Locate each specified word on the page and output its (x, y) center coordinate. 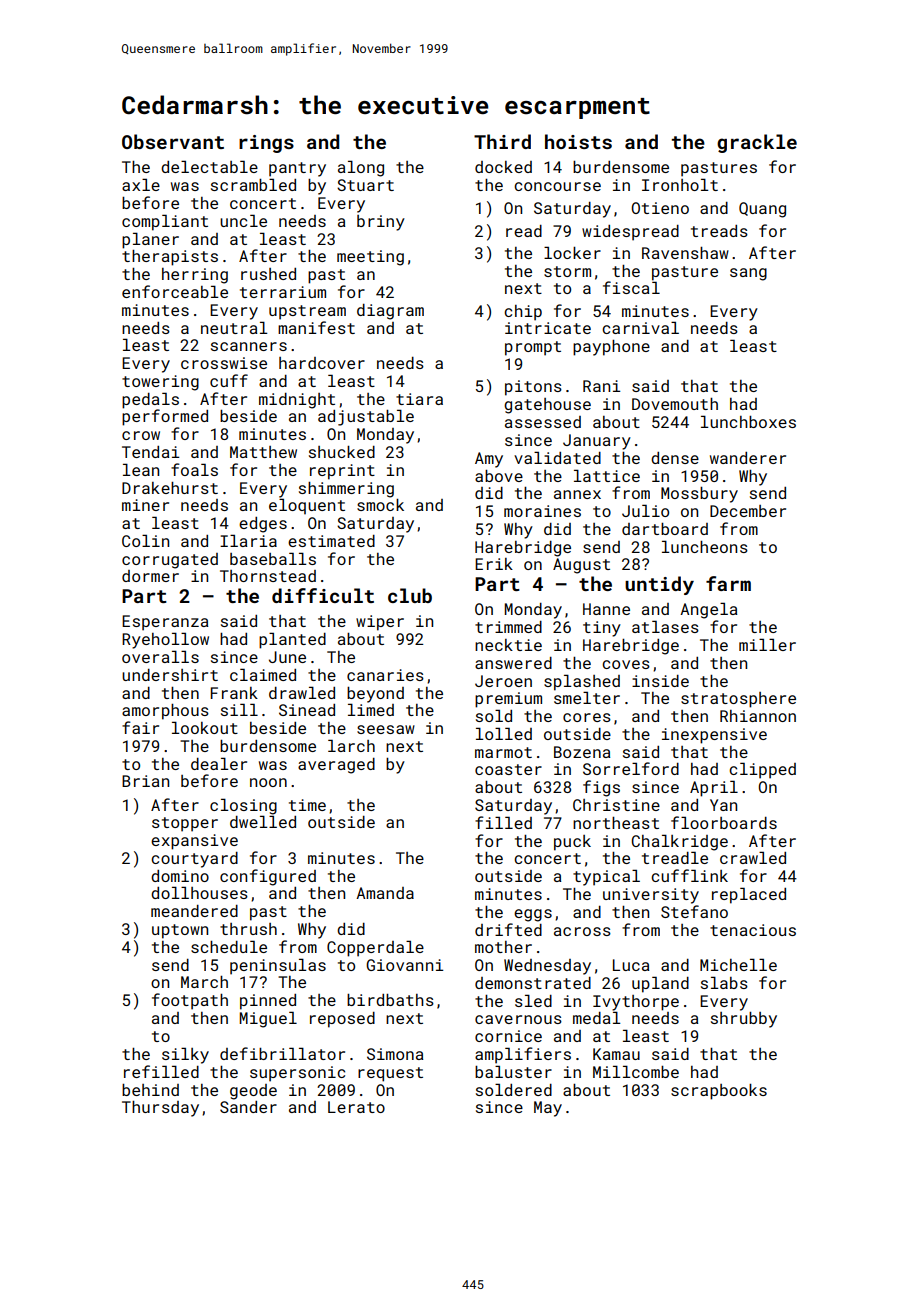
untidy (659, 585)
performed (165, 417)
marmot (503, 752)
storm (567, 271)
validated (557, 457)
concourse (557, 186)
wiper (380, 623)
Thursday (160, 1109)
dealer (219, 763)
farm (728, 583)
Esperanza (165, 623)
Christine (616, 805)
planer (150, 240)
